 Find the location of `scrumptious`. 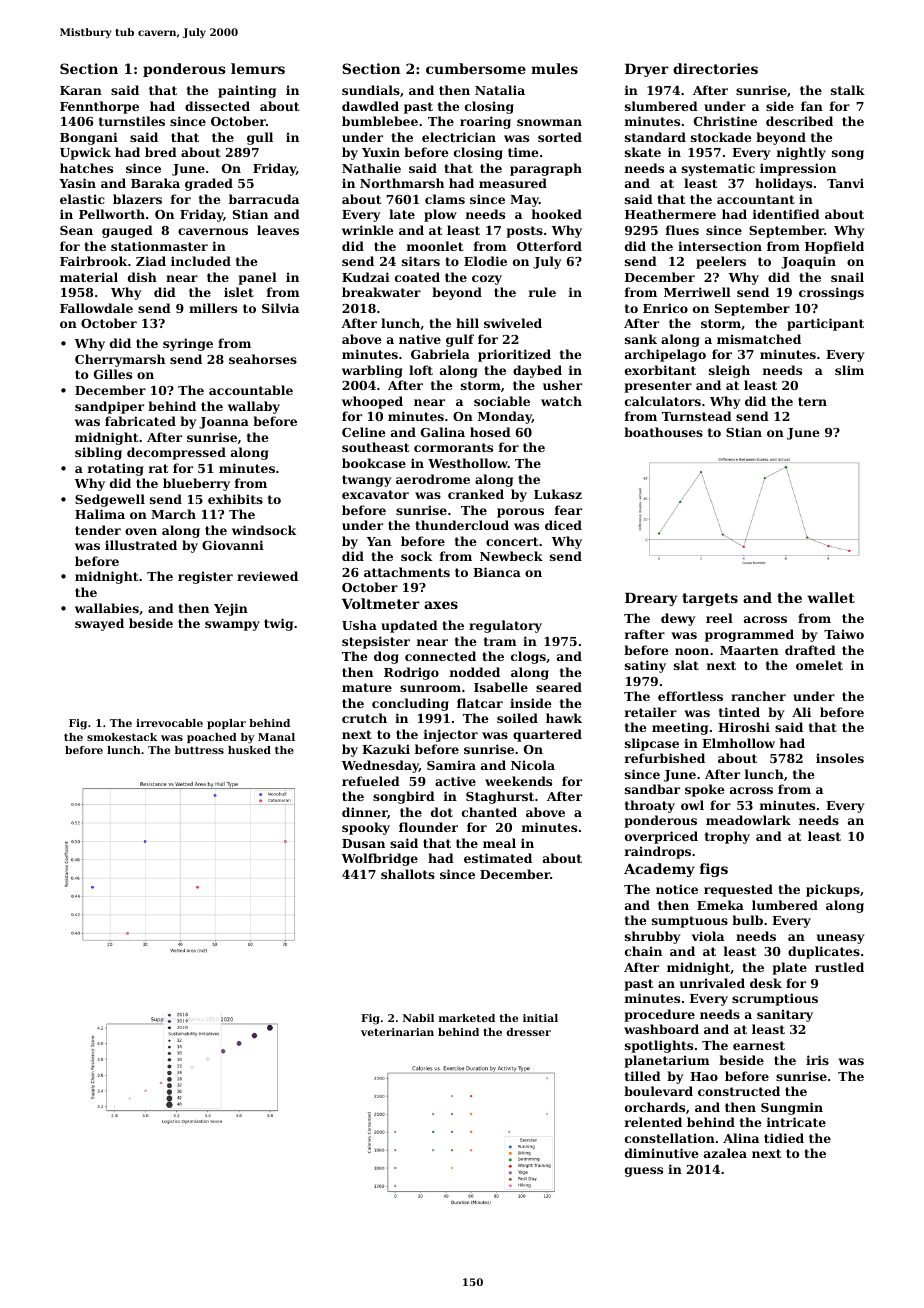

scrumptious is located at coordinates (775, 999).
